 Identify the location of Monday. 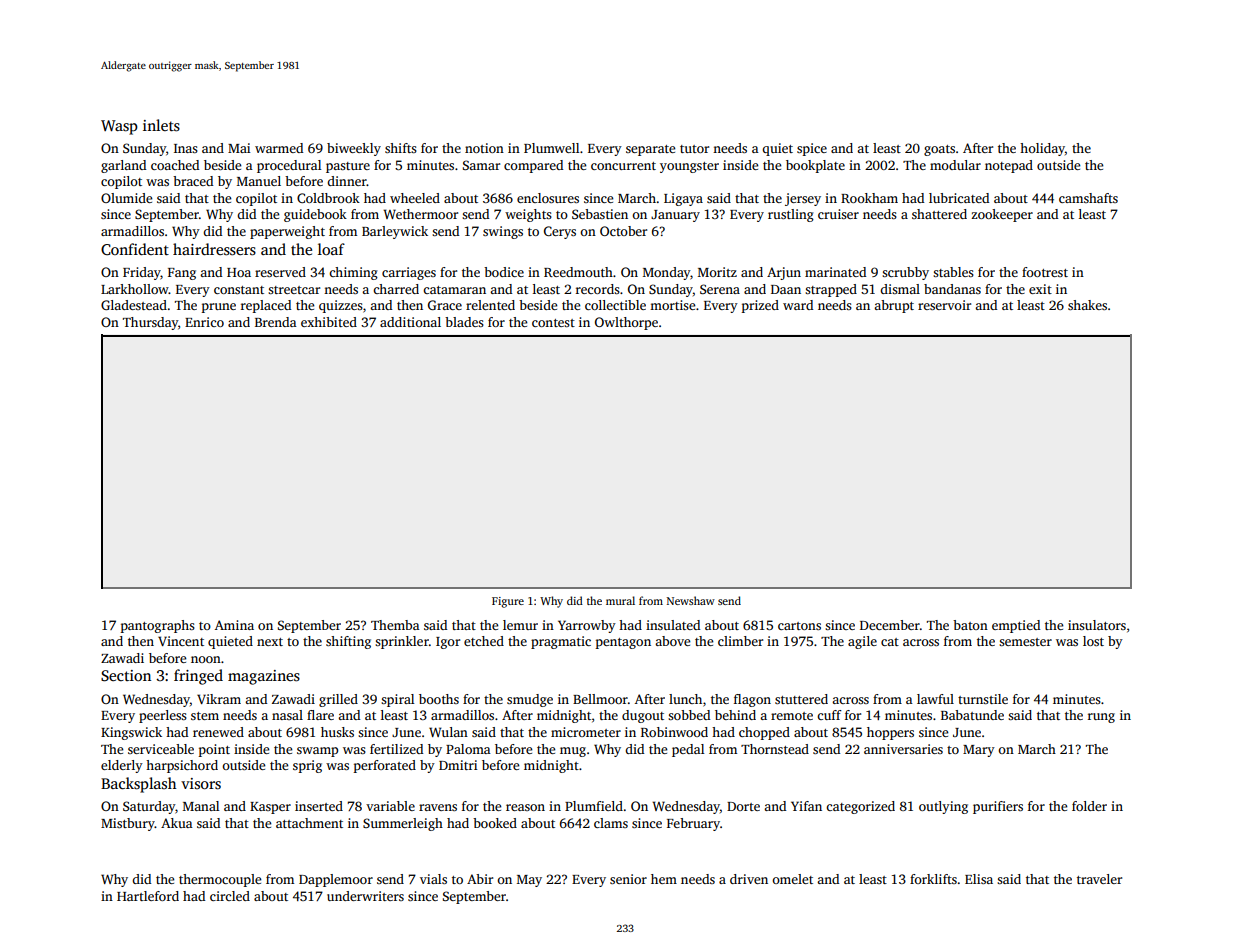
(666, 273).
